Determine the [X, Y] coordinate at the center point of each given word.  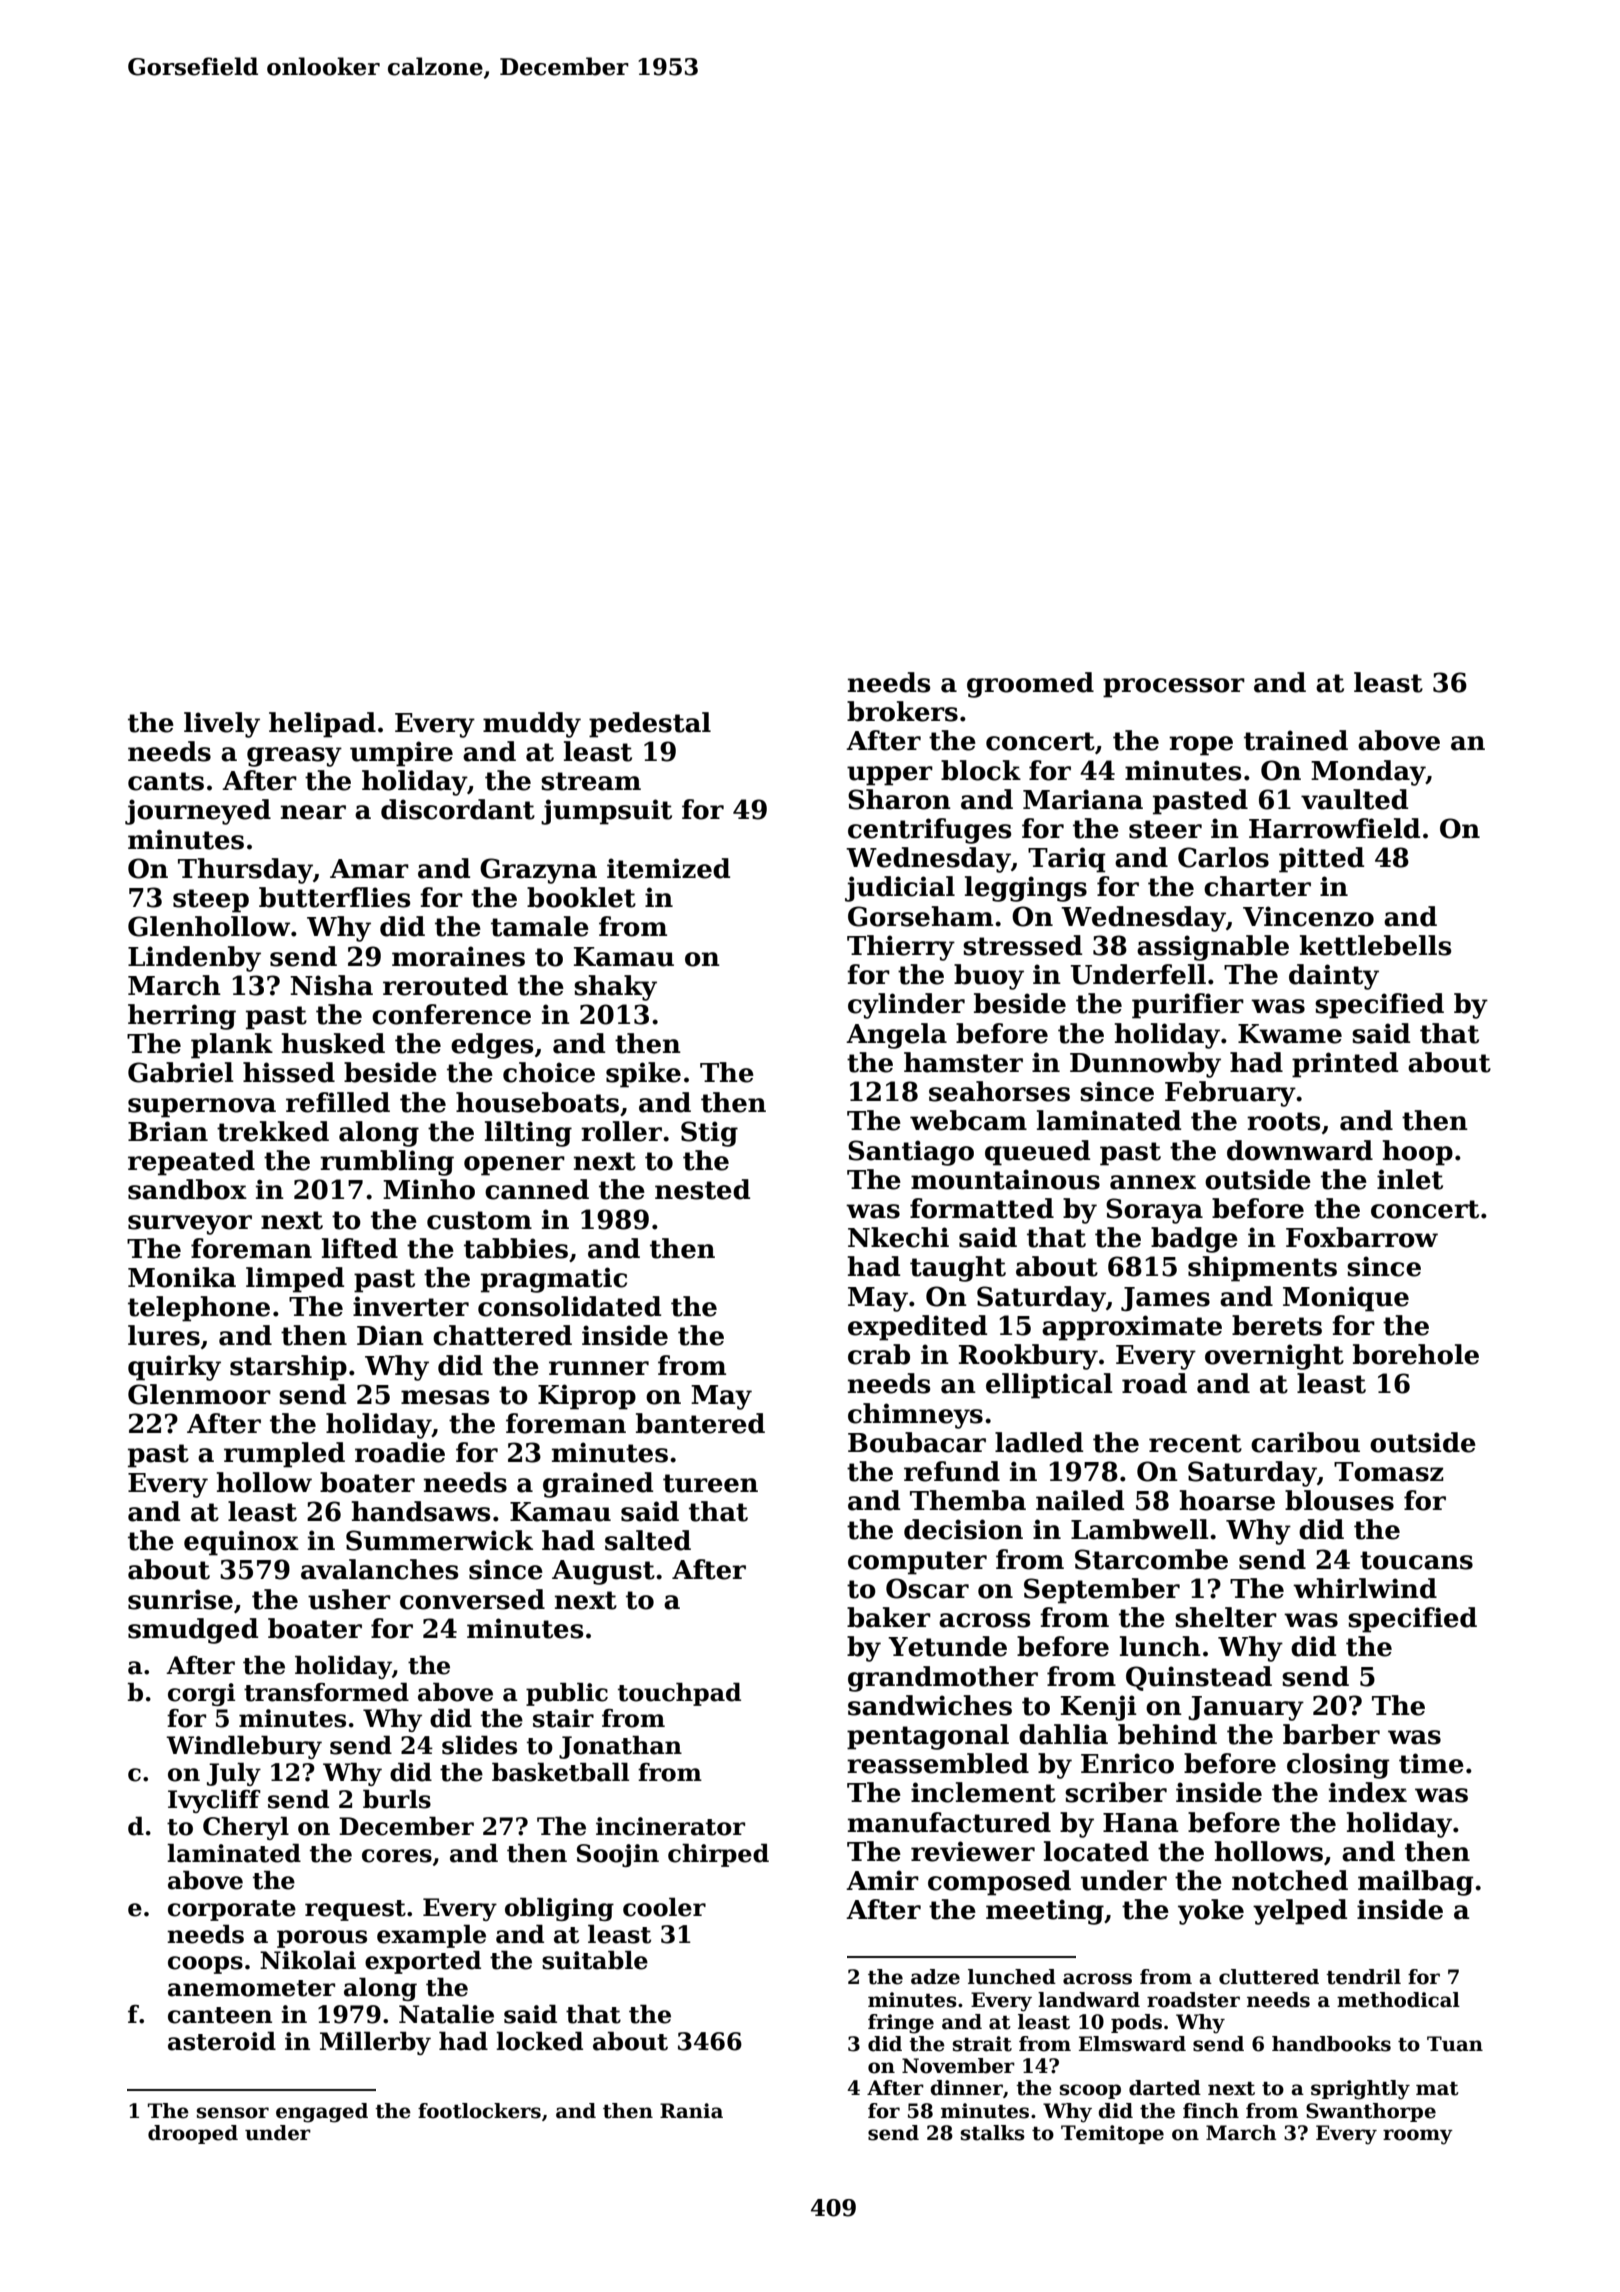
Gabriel [181, 1072]
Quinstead [1199, 1678]
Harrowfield [1334, 828]
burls [397, 1799]
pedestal [650, 725]
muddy [532, 725]
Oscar [927, 1588]
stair [563, 1718]
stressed [1022, 945]
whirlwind [1365, 1588]
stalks [993, 2133]
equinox [241, 1543]
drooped [193, 2134]
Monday [1368, 773]
